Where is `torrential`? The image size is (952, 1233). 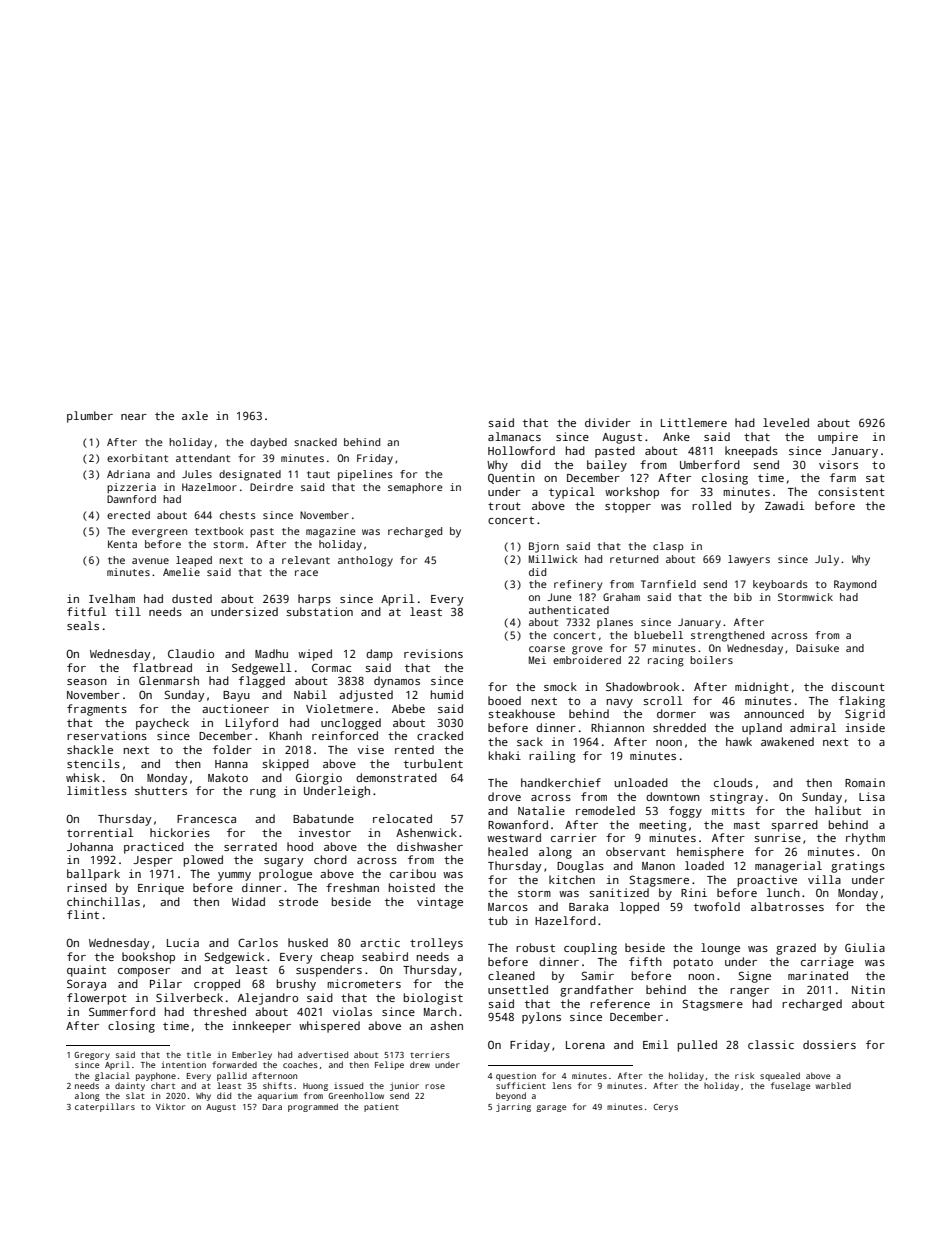
torrential is located at coordinates (100, 832).
